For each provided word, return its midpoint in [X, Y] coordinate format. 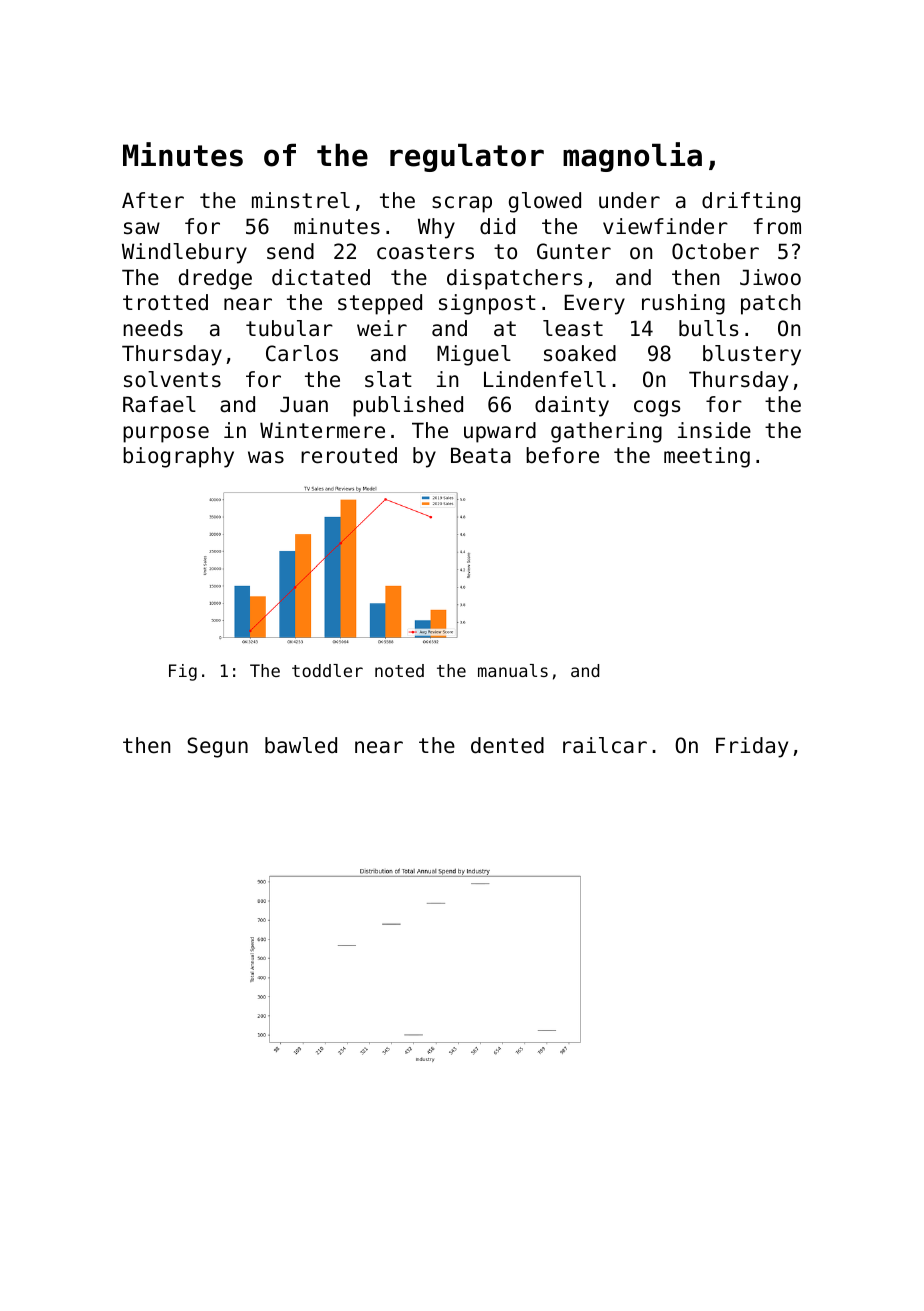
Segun [217, 747]
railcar [605, 745]
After [153, 200]
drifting [751, 202]
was [266, 457]
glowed [545, 202]
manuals [513, 670]
